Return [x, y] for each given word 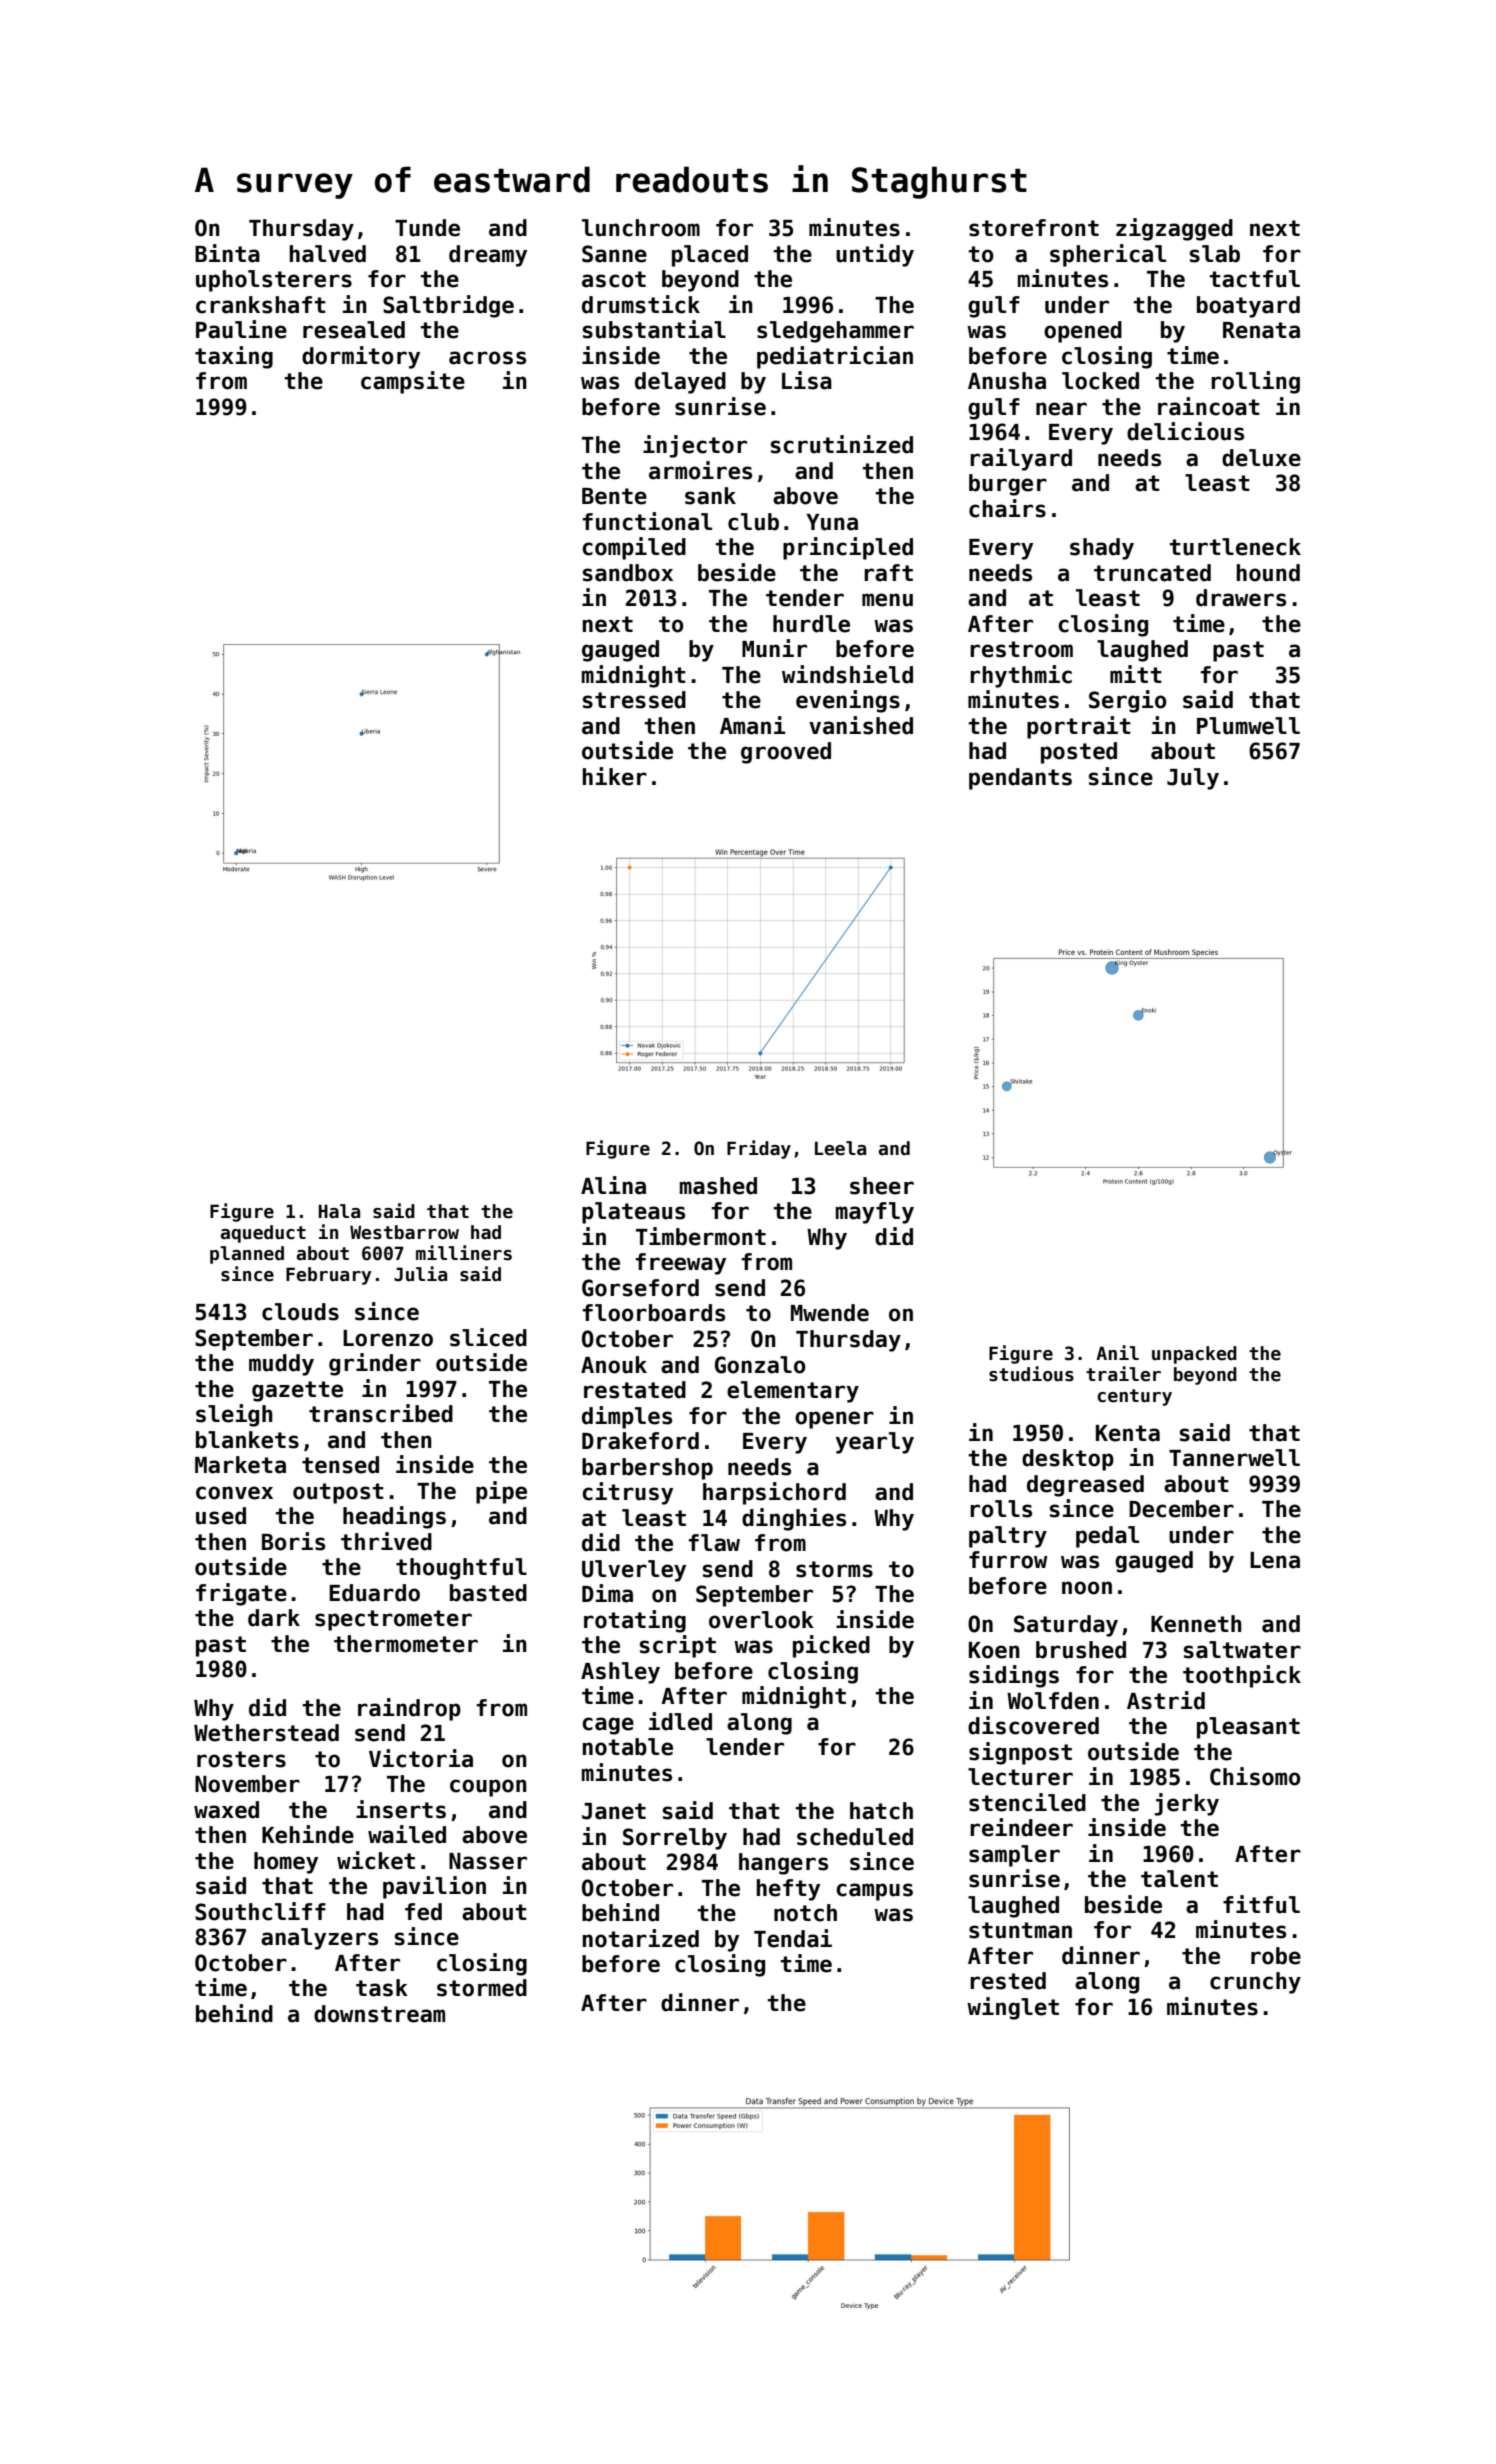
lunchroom [641, 228]
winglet [1013, 2008]
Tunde [427, 228]
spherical [1108, 255]
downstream [379, 2014]
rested [1008, 1981]
